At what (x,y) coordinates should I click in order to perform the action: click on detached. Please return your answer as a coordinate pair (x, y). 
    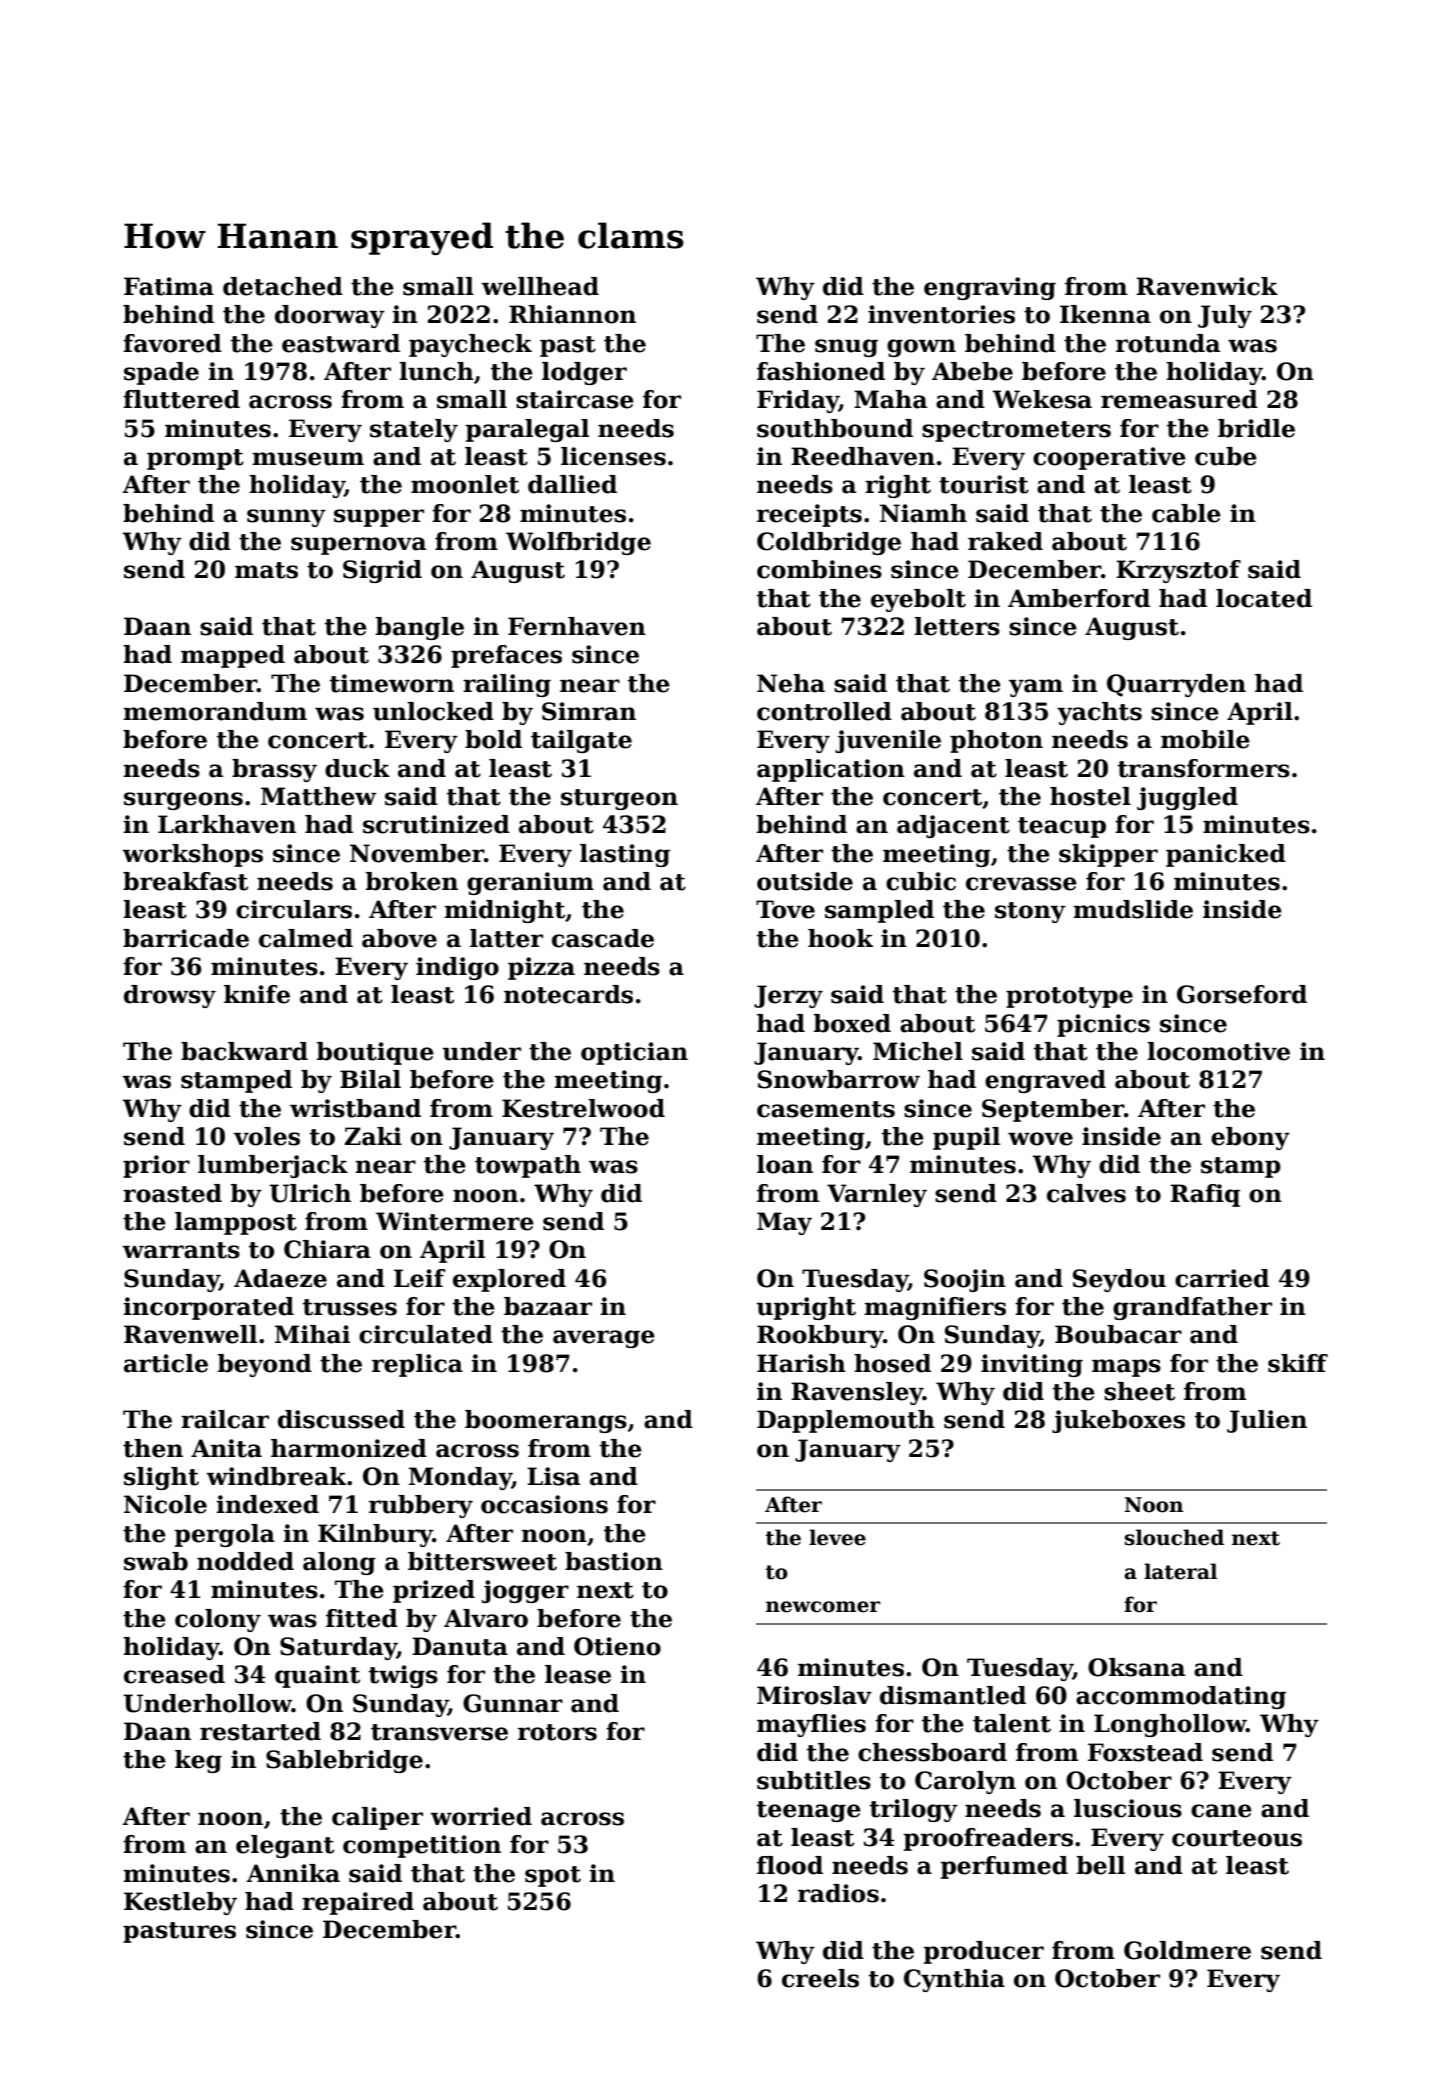
    Looking at the image, I should click on (283, 286).
